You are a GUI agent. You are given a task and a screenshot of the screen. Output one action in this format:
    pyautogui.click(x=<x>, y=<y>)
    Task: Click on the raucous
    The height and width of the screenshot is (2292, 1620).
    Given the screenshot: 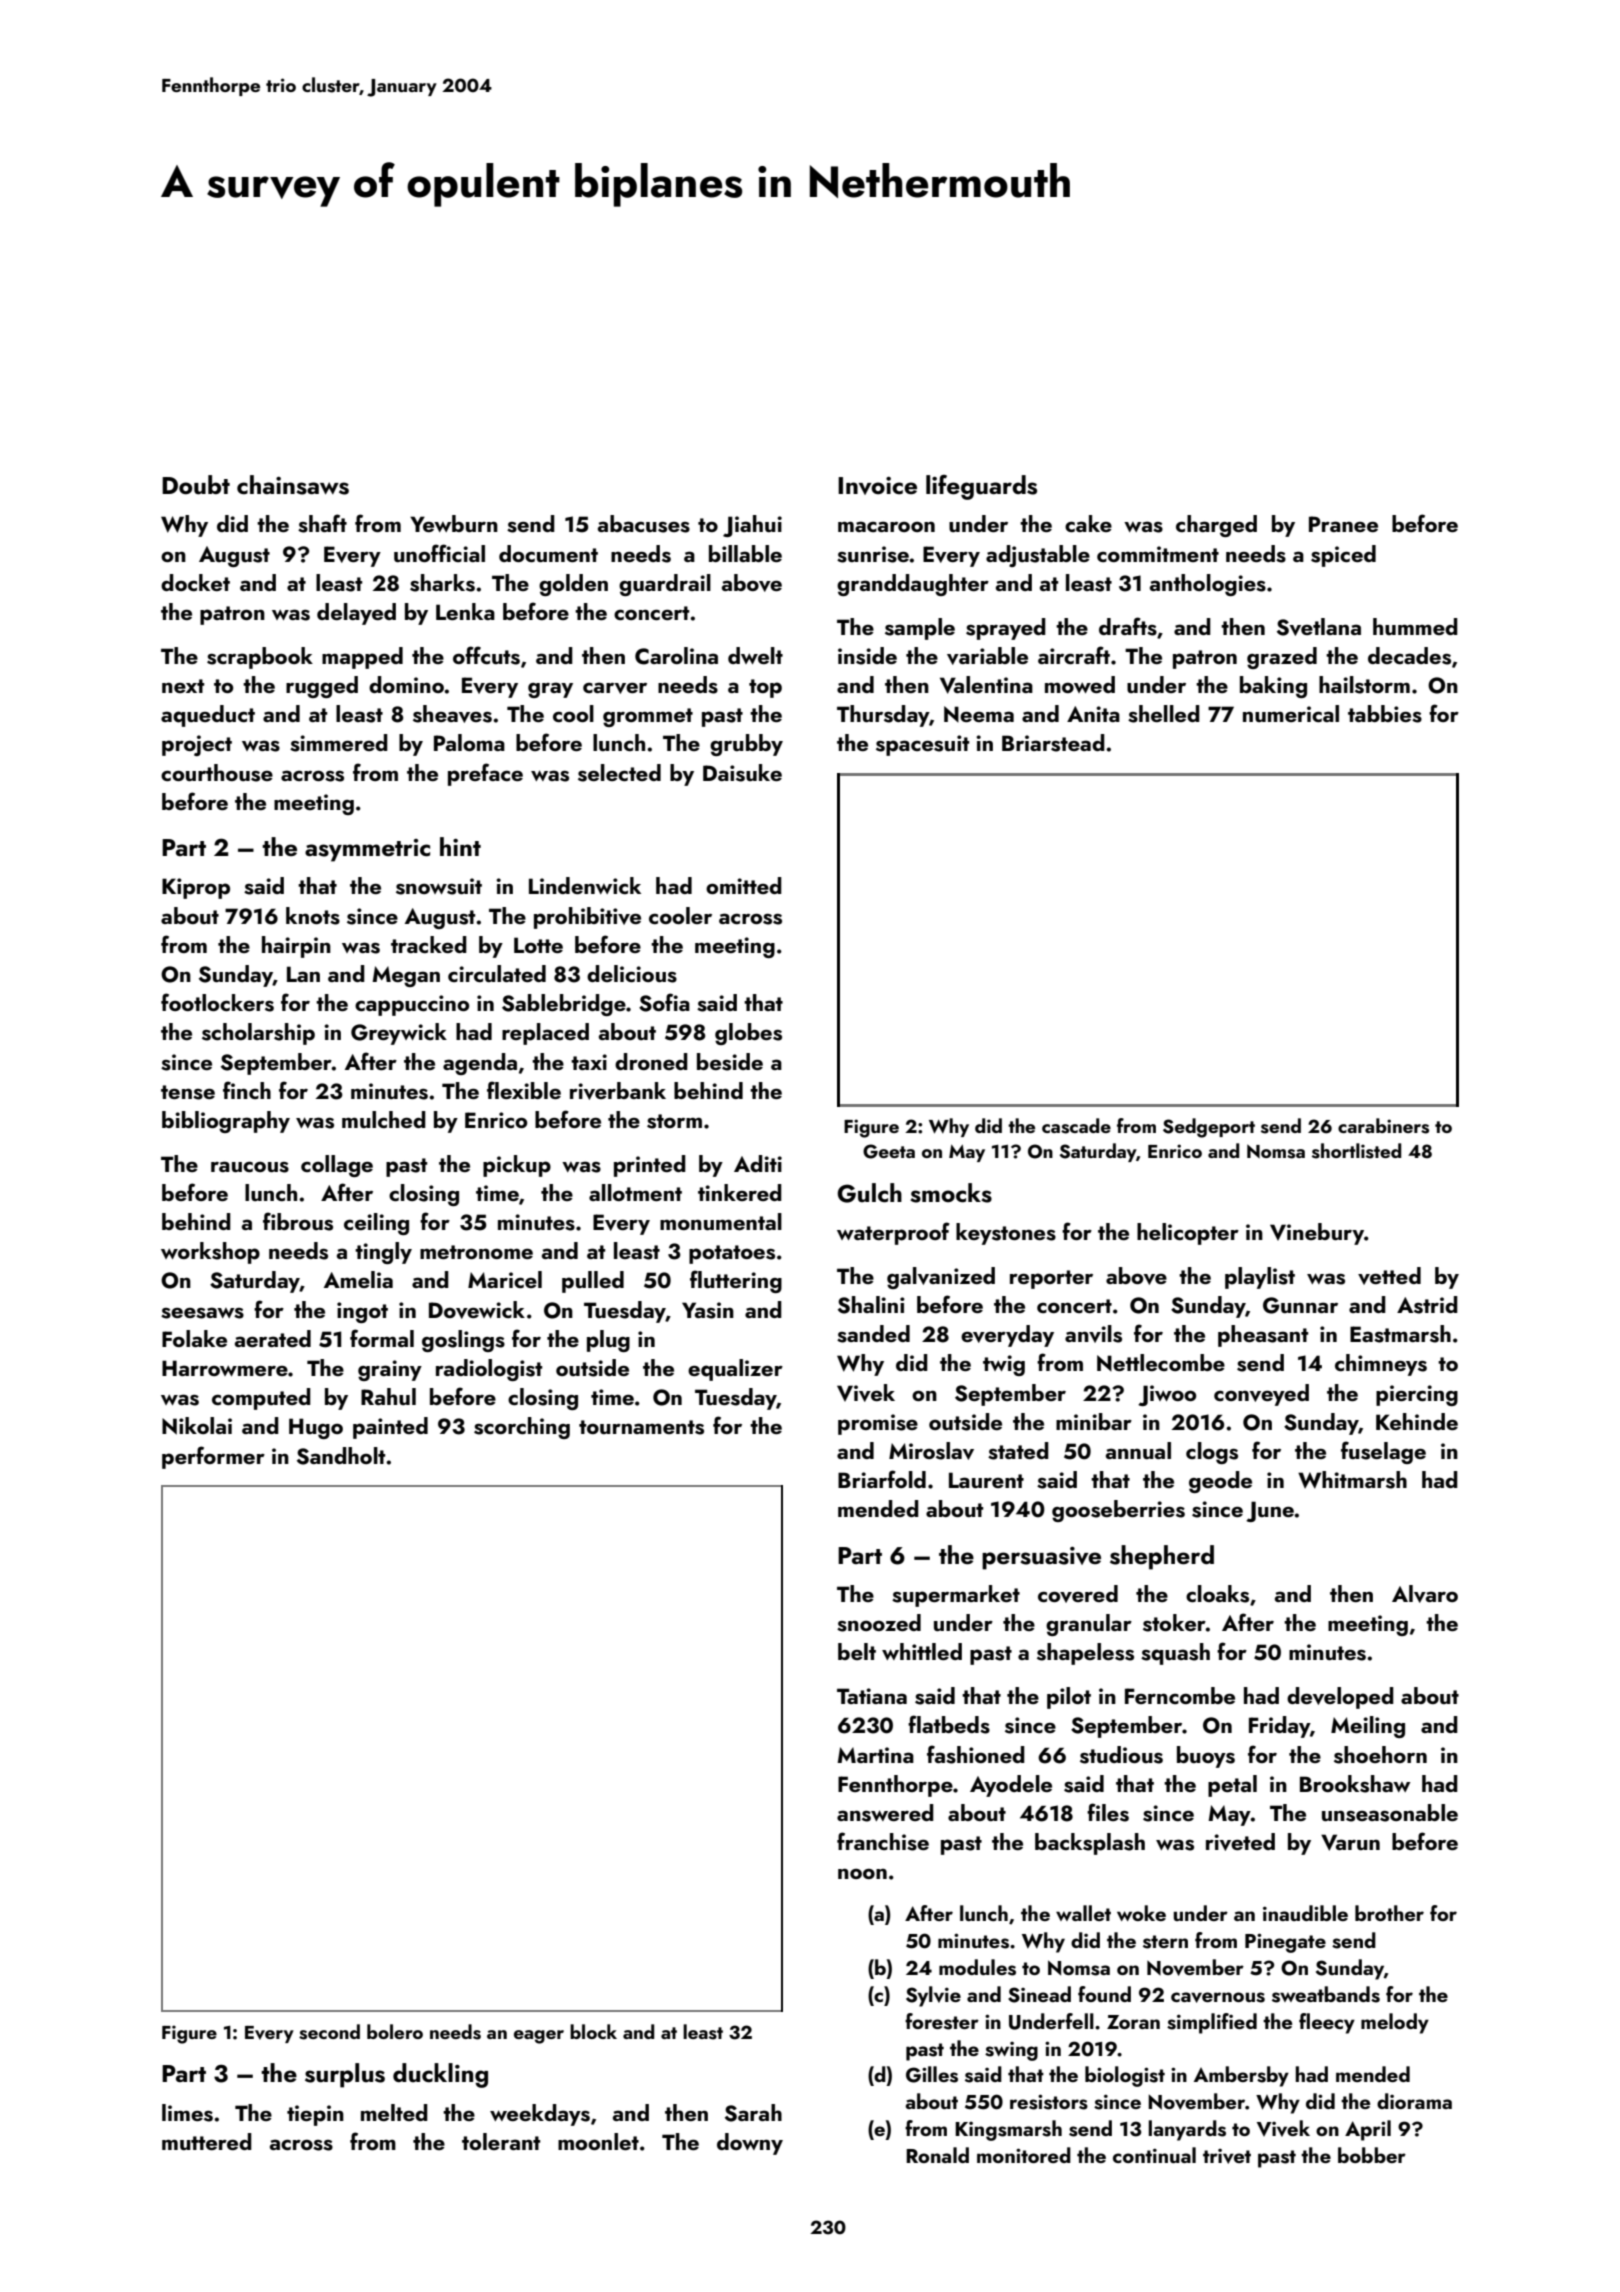 What is the action you would take?
    pyautogui.click(x=250, y=1167)
